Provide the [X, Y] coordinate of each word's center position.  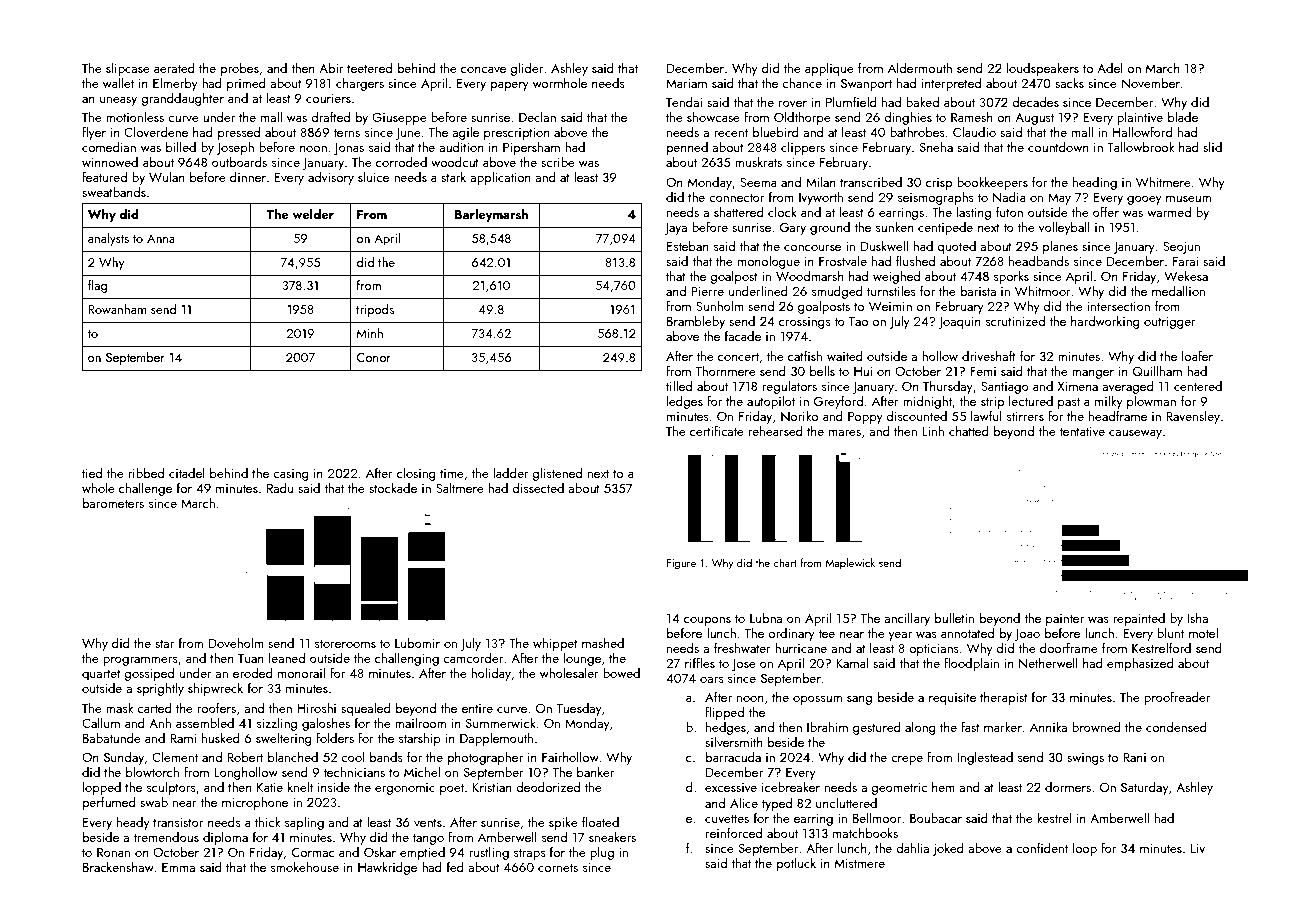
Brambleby [696, 322]
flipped [724, 713]
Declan [537, 117]
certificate [717, 431]
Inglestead [985, 758]
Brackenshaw [118, 867]
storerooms [345, 644]
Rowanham [117, 309]
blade [1183, 117]
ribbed [146, 473]
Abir [331, 68]
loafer [1197, 356]
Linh [933, 431]
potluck [796, 864]
